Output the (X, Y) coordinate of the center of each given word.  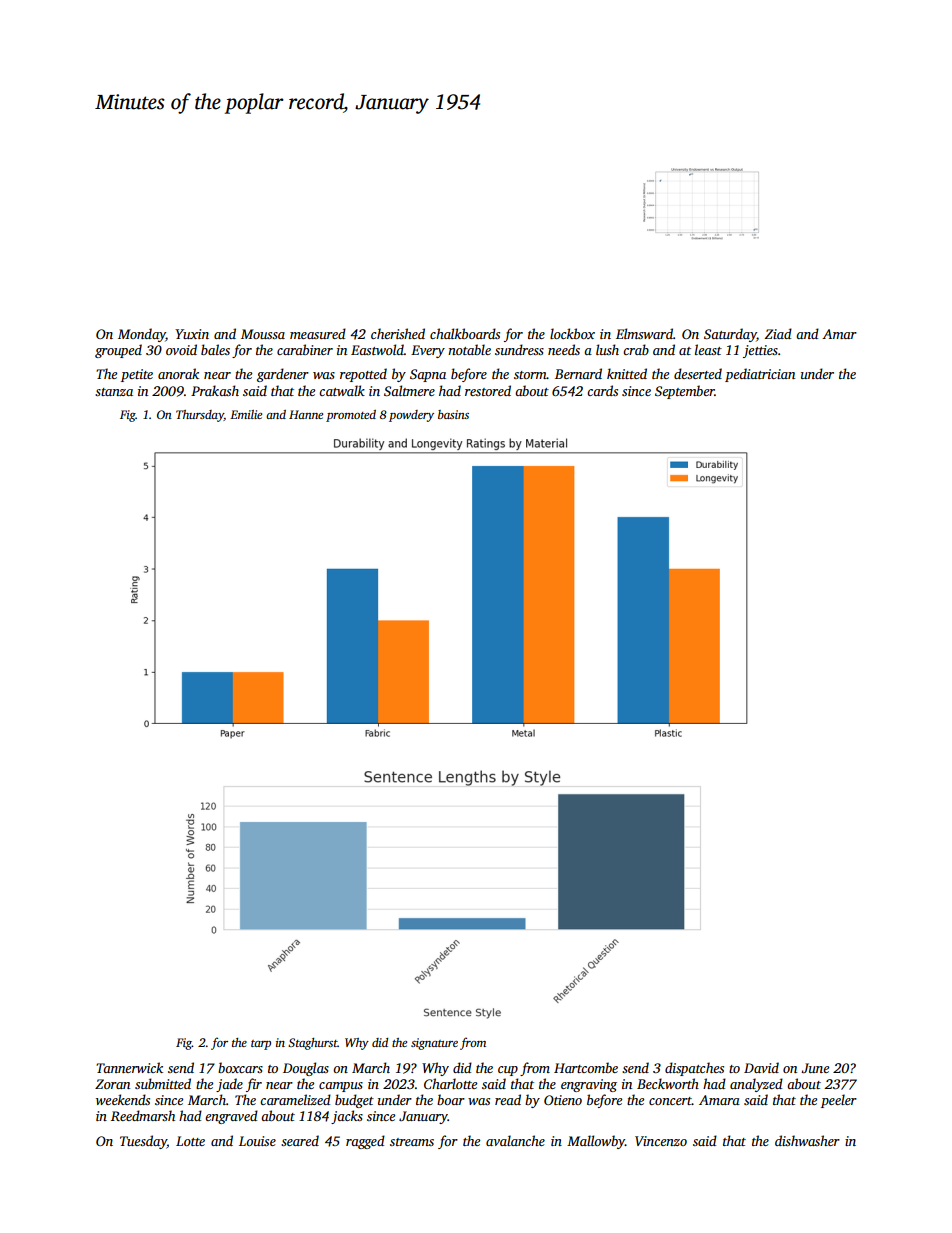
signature (434, 1044)
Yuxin (192, 334)
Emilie (246, 414)
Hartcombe (586, 1067)
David (761, 1067)
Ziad (778, 333)
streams (412, 1142)
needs (564, 349)
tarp (261, 1045)
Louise (257, 1141)
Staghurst (313, 1044)
